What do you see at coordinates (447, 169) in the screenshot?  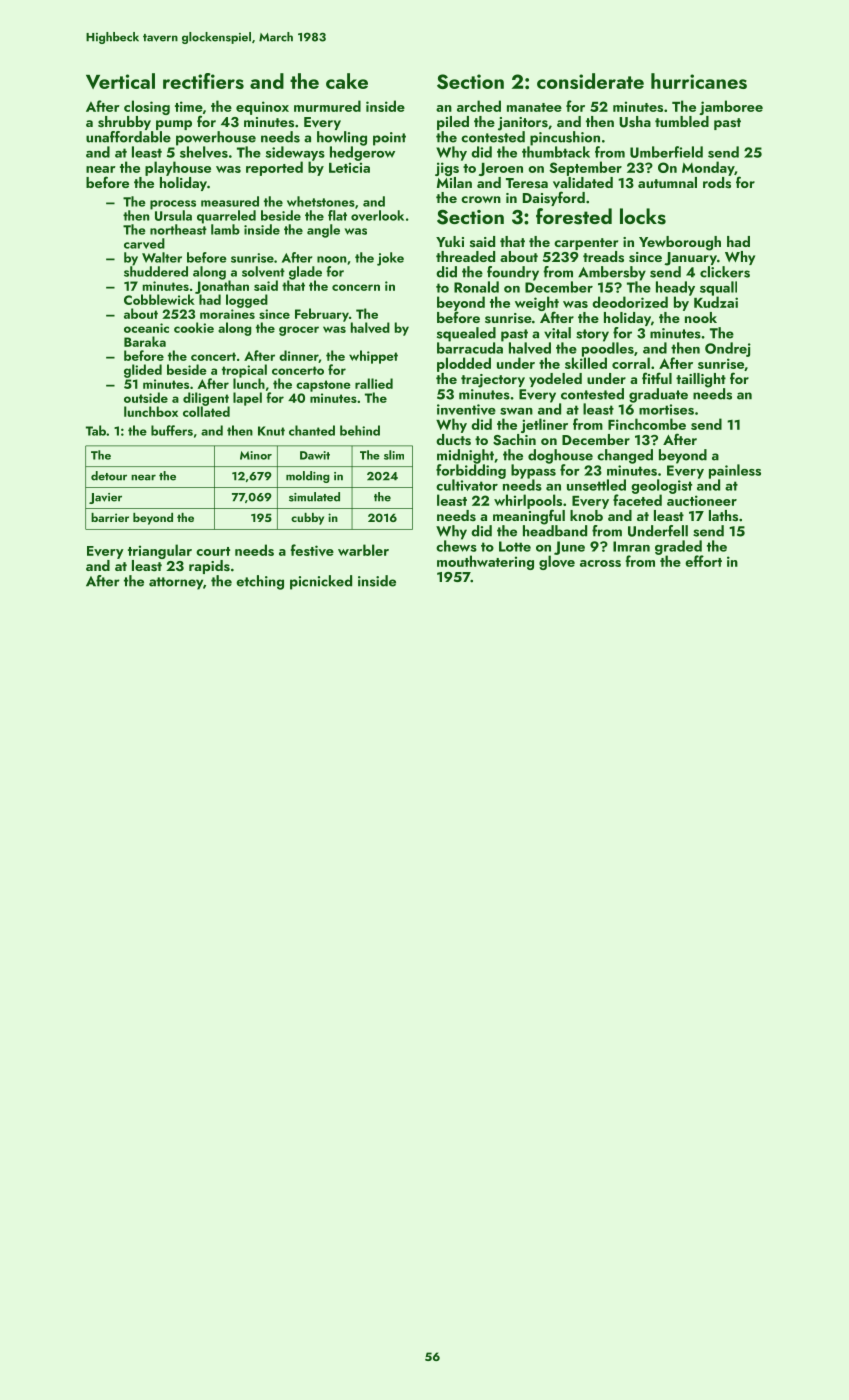 I see `jigs` at bounding box center [447, 169].
